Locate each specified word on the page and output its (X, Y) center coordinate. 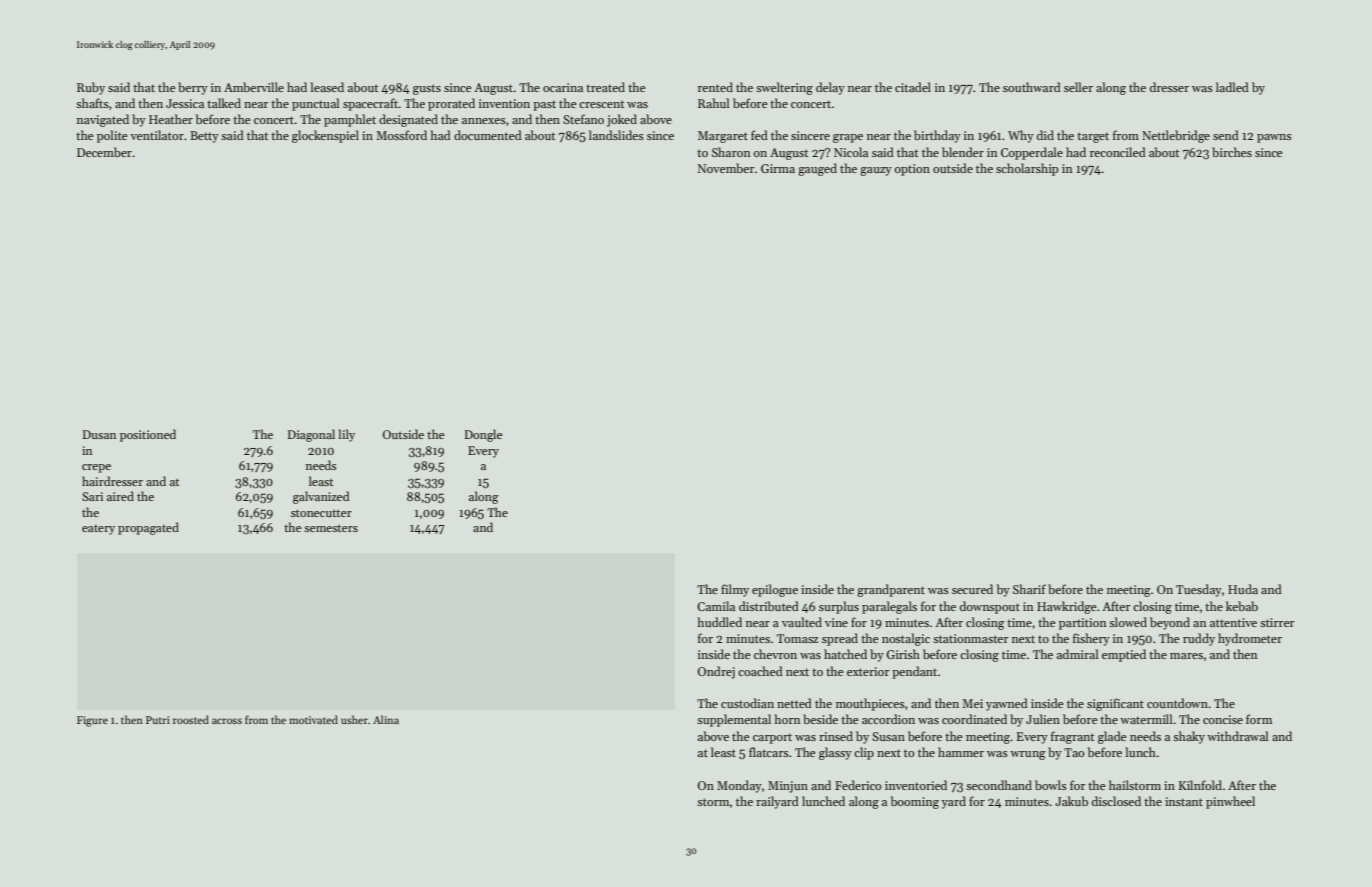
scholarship (1027, 169)
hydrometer (1250, 639)
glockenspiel (325, 136)
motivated (313, 719)
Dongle (483, 435)
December (104, 152)
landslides (616, 135)
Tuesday (1199, 590)
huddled (719, 622)
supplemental (734, 720)
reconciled (1118, 152)
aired (120, 496)
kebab (1242, 606)
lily (347, 435)
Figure (92, 721)
